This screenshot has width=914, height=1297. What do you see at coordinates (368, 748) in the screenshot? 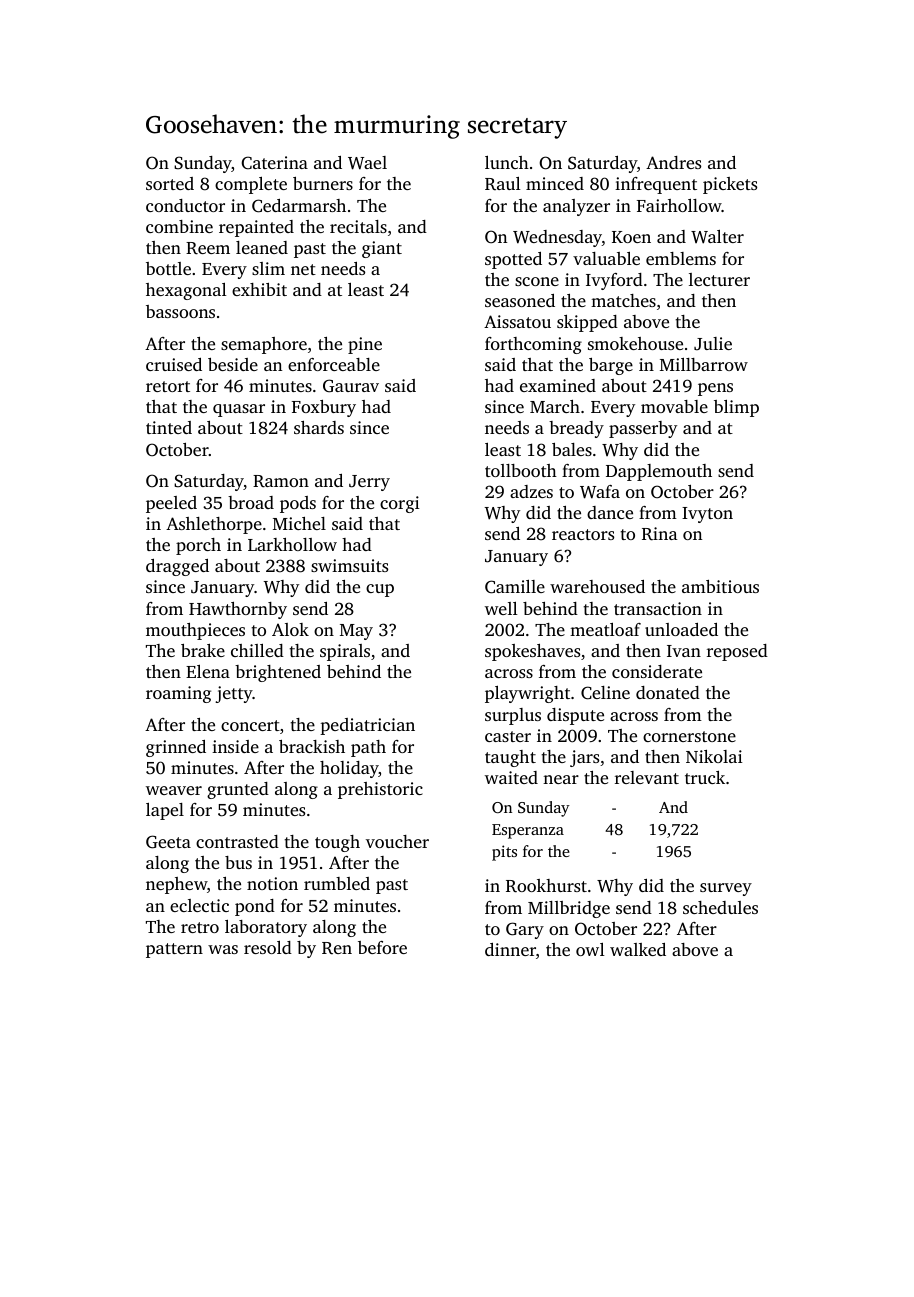
I see `path` at bounding box center [368, 748].
